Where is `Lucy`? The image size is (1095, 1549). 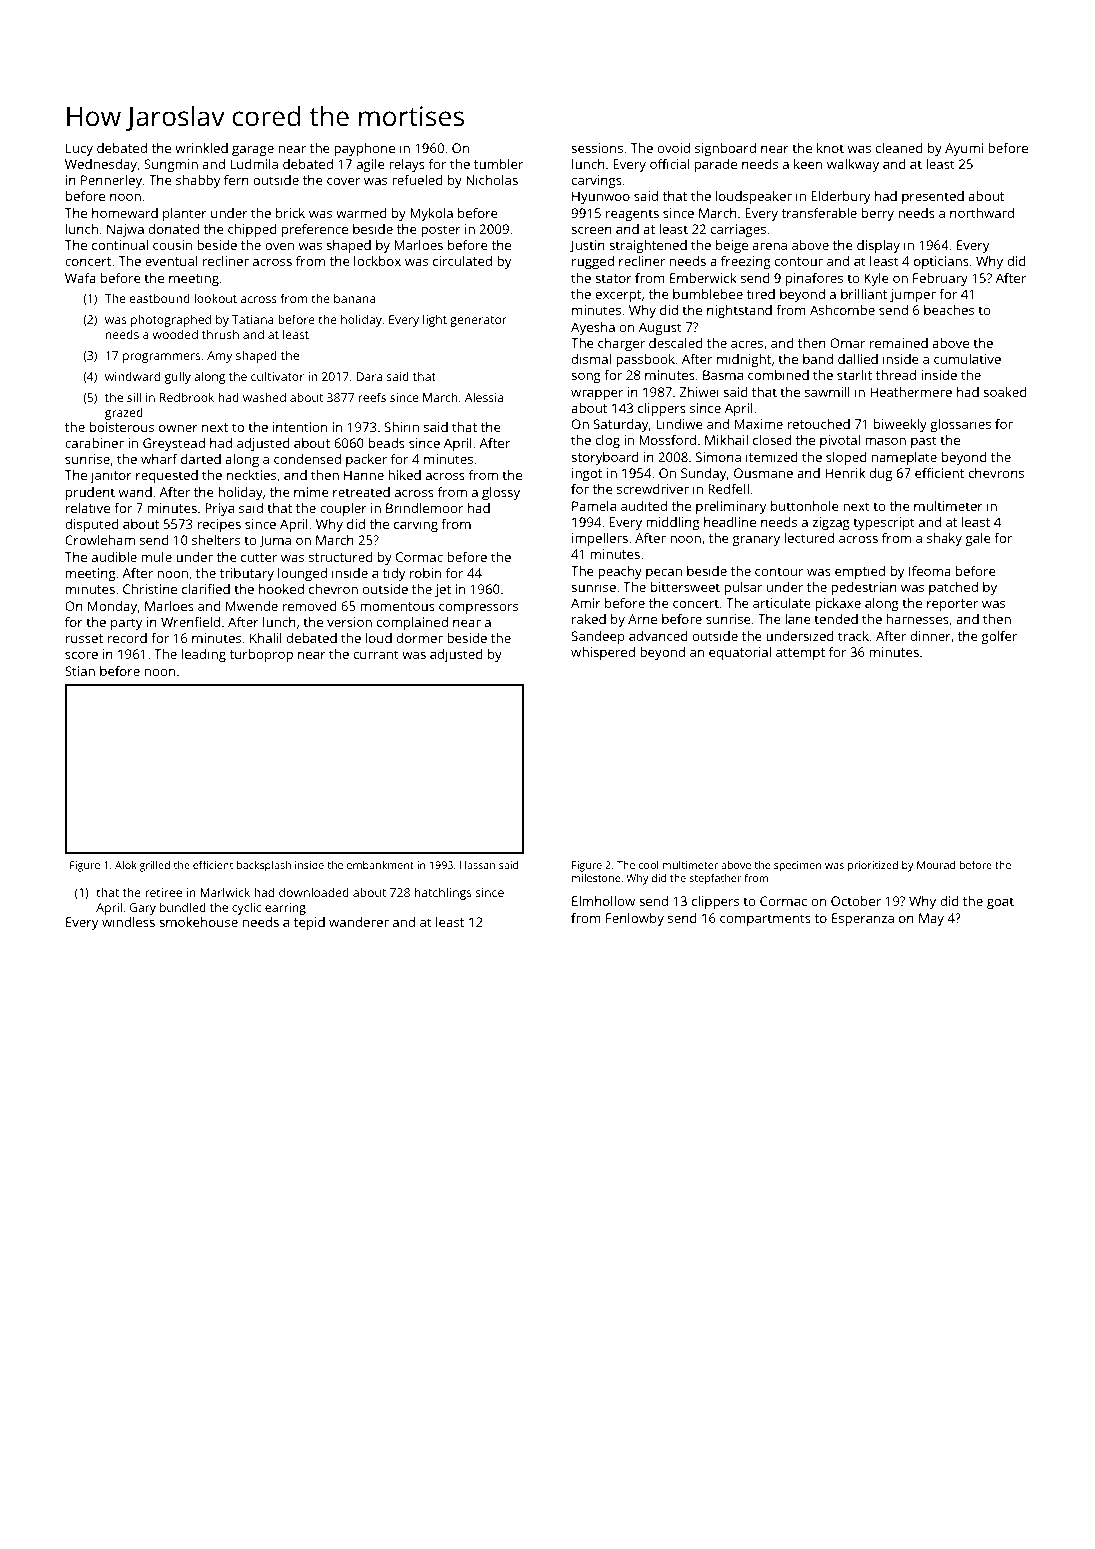
Lucy is located at coordinates (79, 149).
